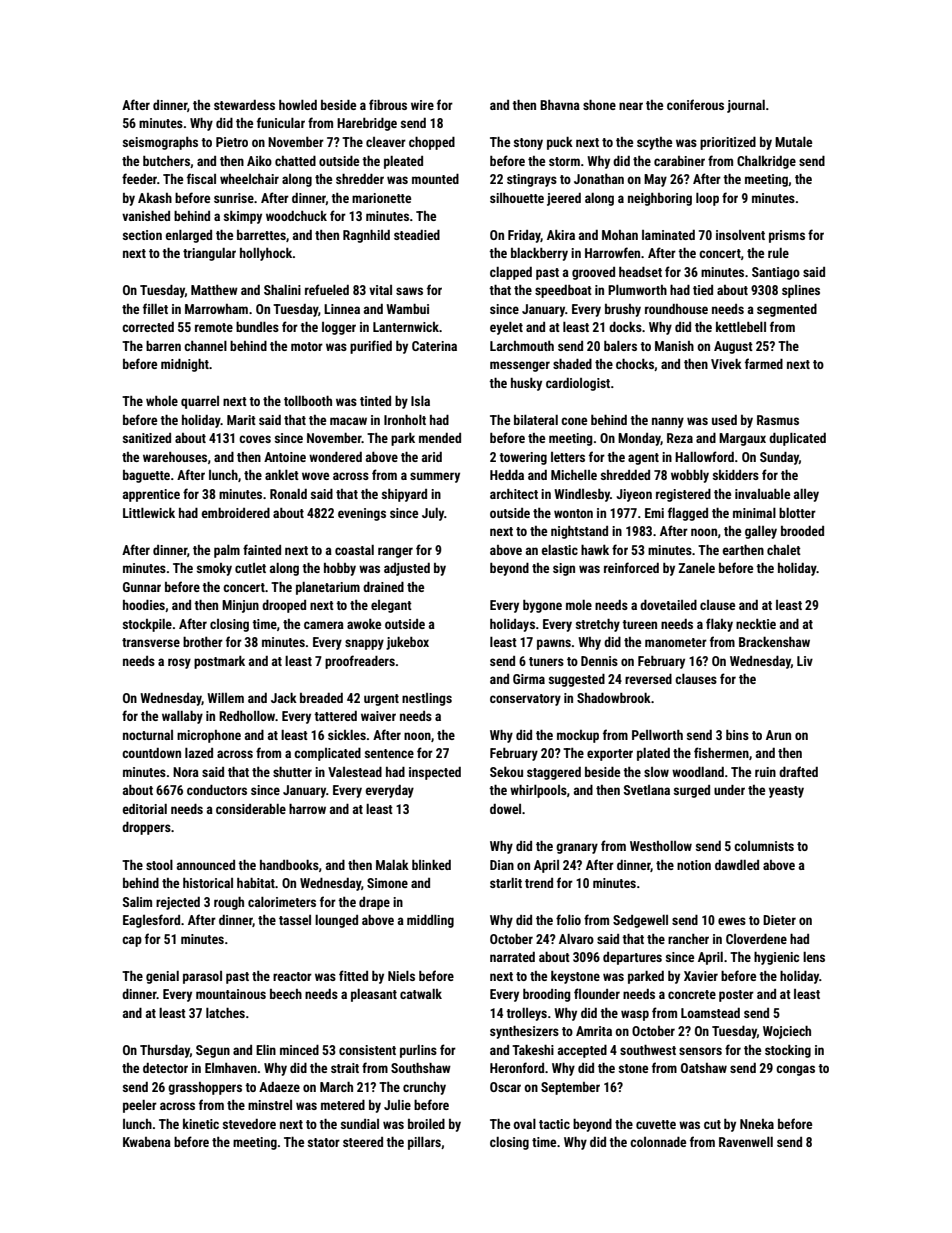 The height and width of the screenshot is (1233, 952). Describe the element at coordinates (424, 1143) in the screenshot. I see `pillars` at that location.
